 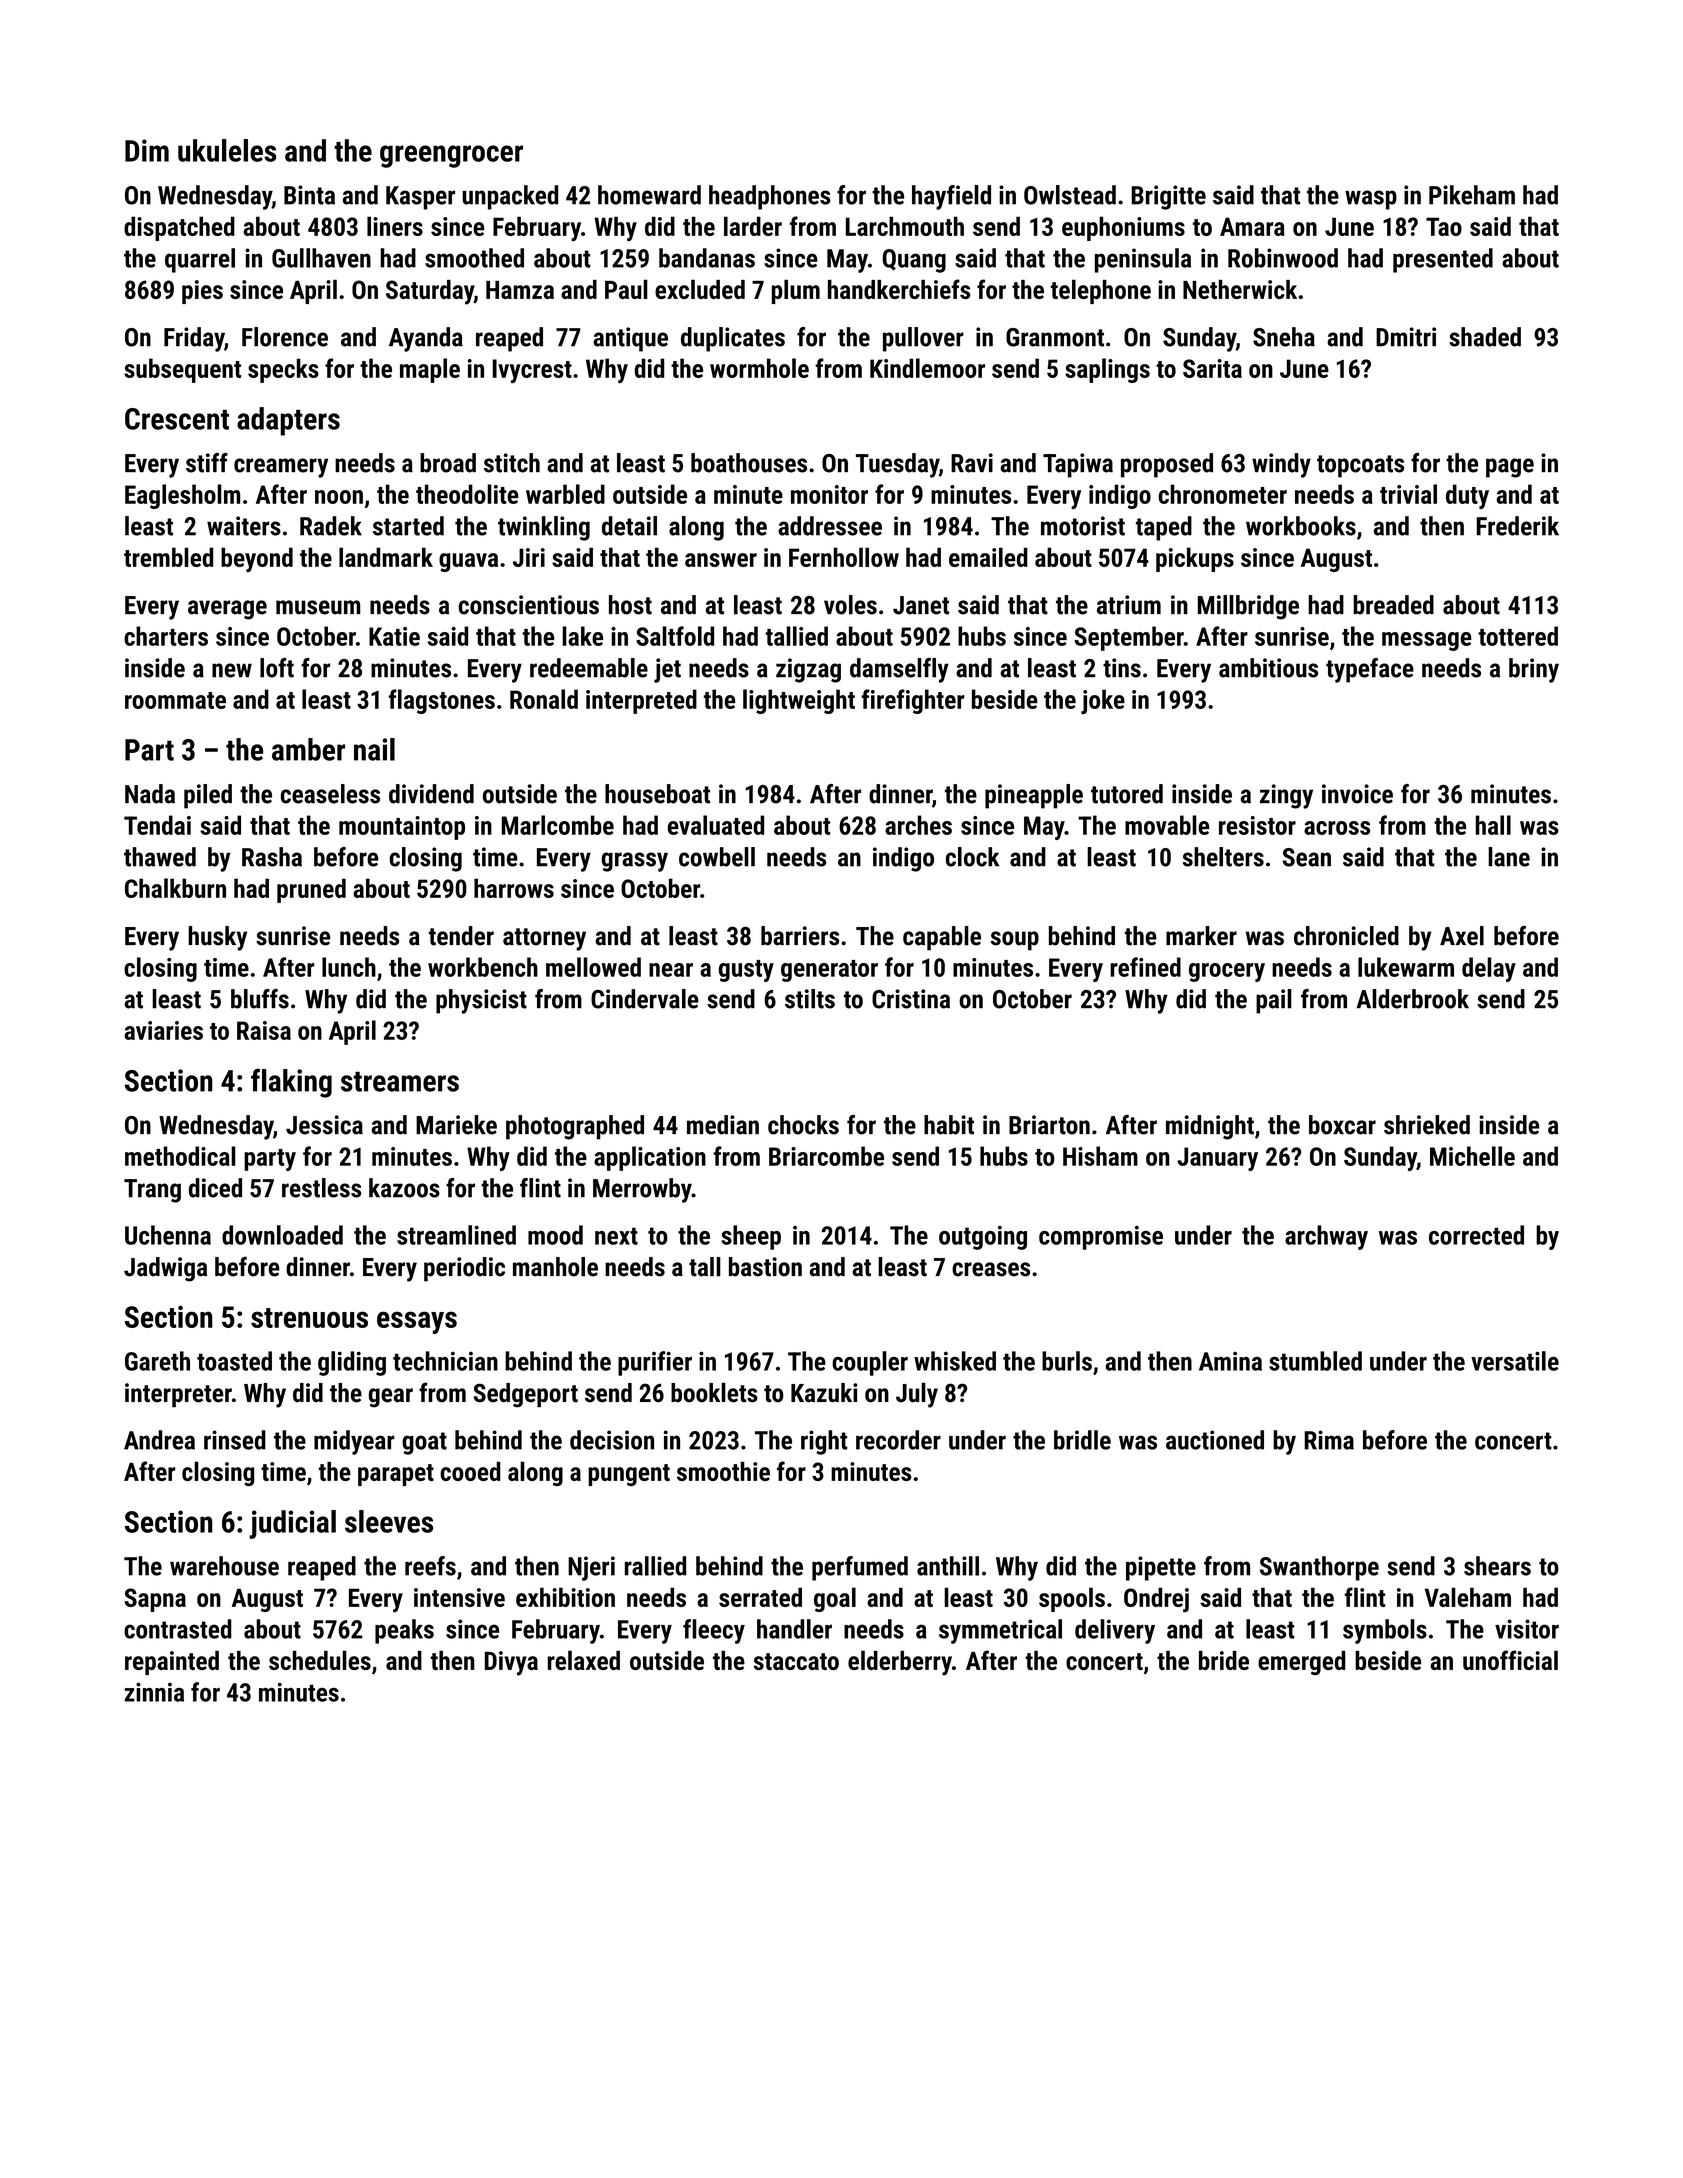 What do you see at coordinates (649, 195) in the image?
I see `homeward` at bounding box center [649, 195].
